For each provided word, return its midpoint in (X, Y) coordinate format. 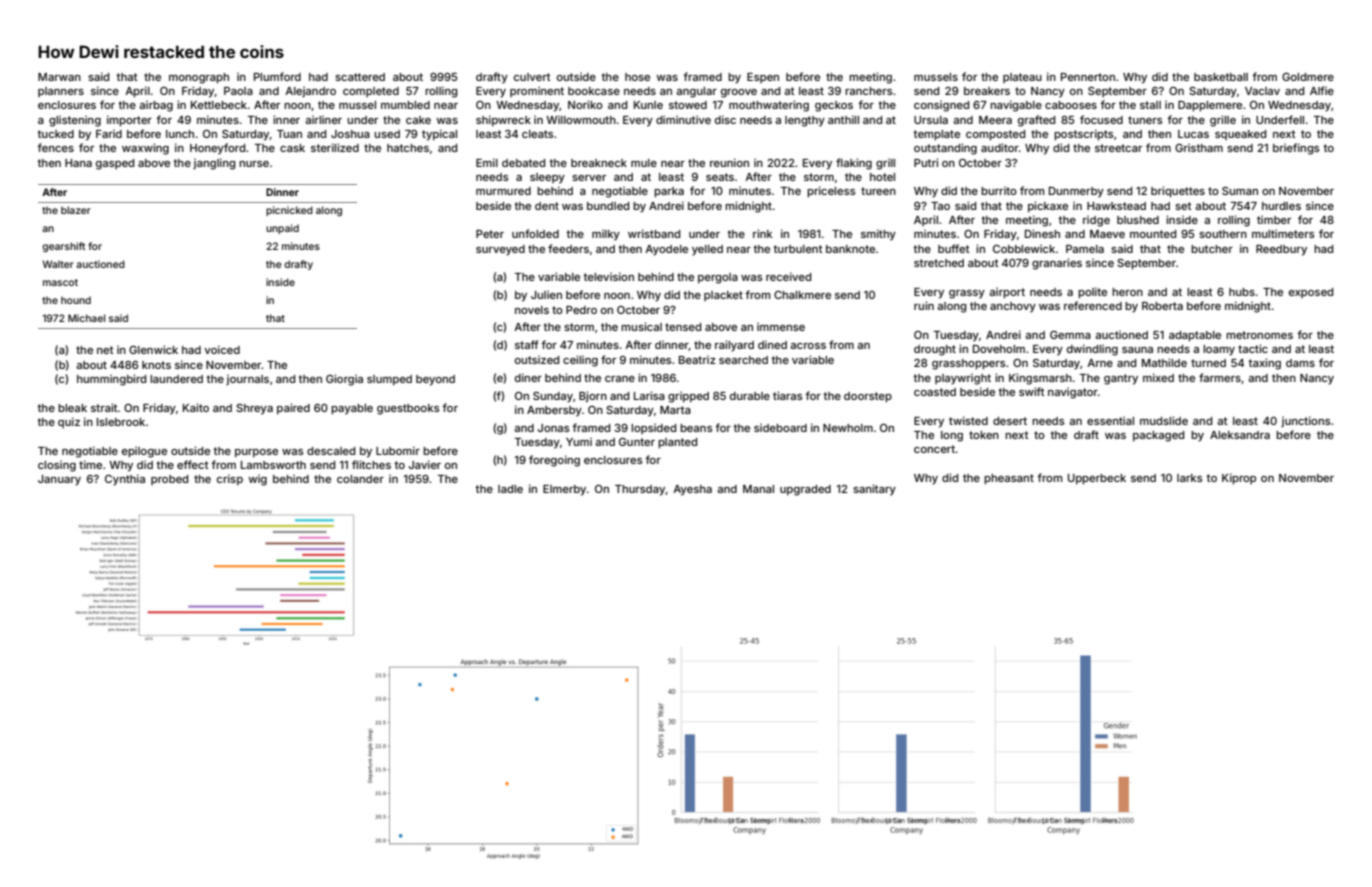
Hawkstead (1116, 206)
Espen (763, 78)
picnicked (289, 211)
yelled (707, 250)
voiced (222, 349)
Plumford (277, 76)
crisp (230, 479)
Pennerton (1088, 77)
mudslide (1164, 420)
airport (1007, 293)
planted (677, 443)
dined (772, 344)
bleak (72, 408)
